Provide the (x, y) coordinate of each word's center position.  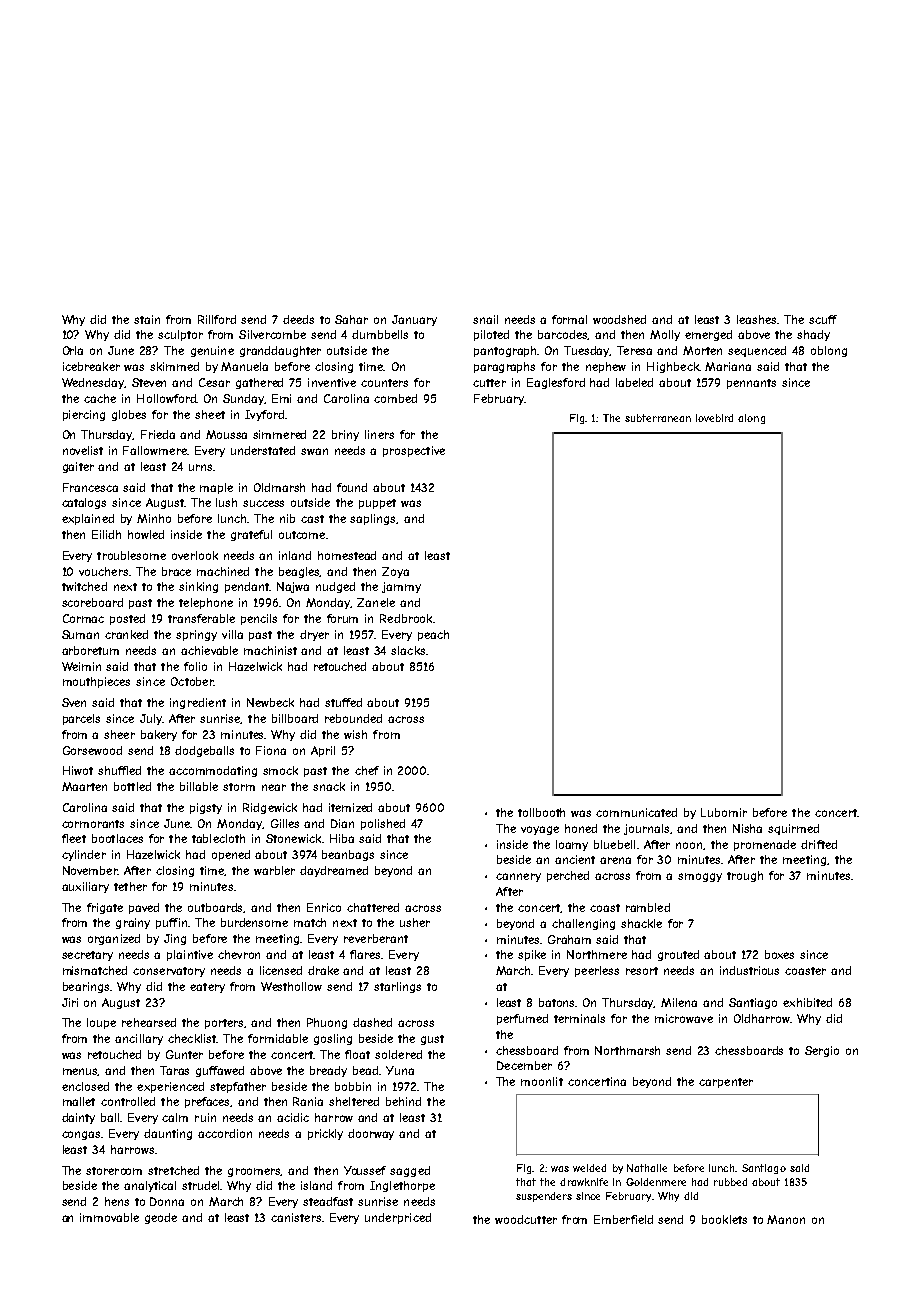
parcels (81, 719)
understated (263, 450)
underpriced (398, 1218)
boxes (779, 954)
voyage (540, 830)
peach (433, 635)
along (751, 419)
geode (161, 1218)
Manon (786, 1219)
